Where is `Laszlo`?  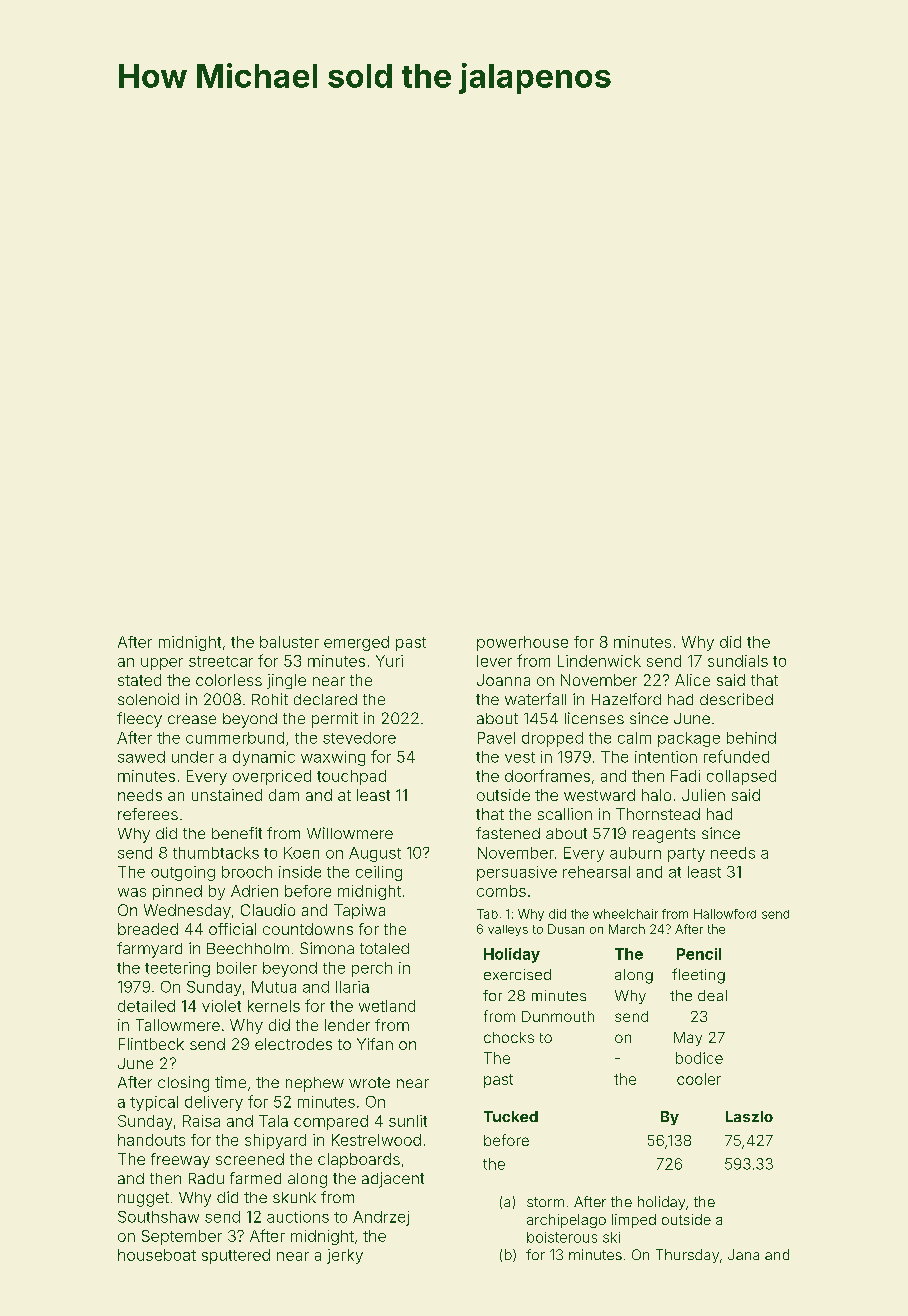 Laszlo is located at coordinates (749, 1116).
